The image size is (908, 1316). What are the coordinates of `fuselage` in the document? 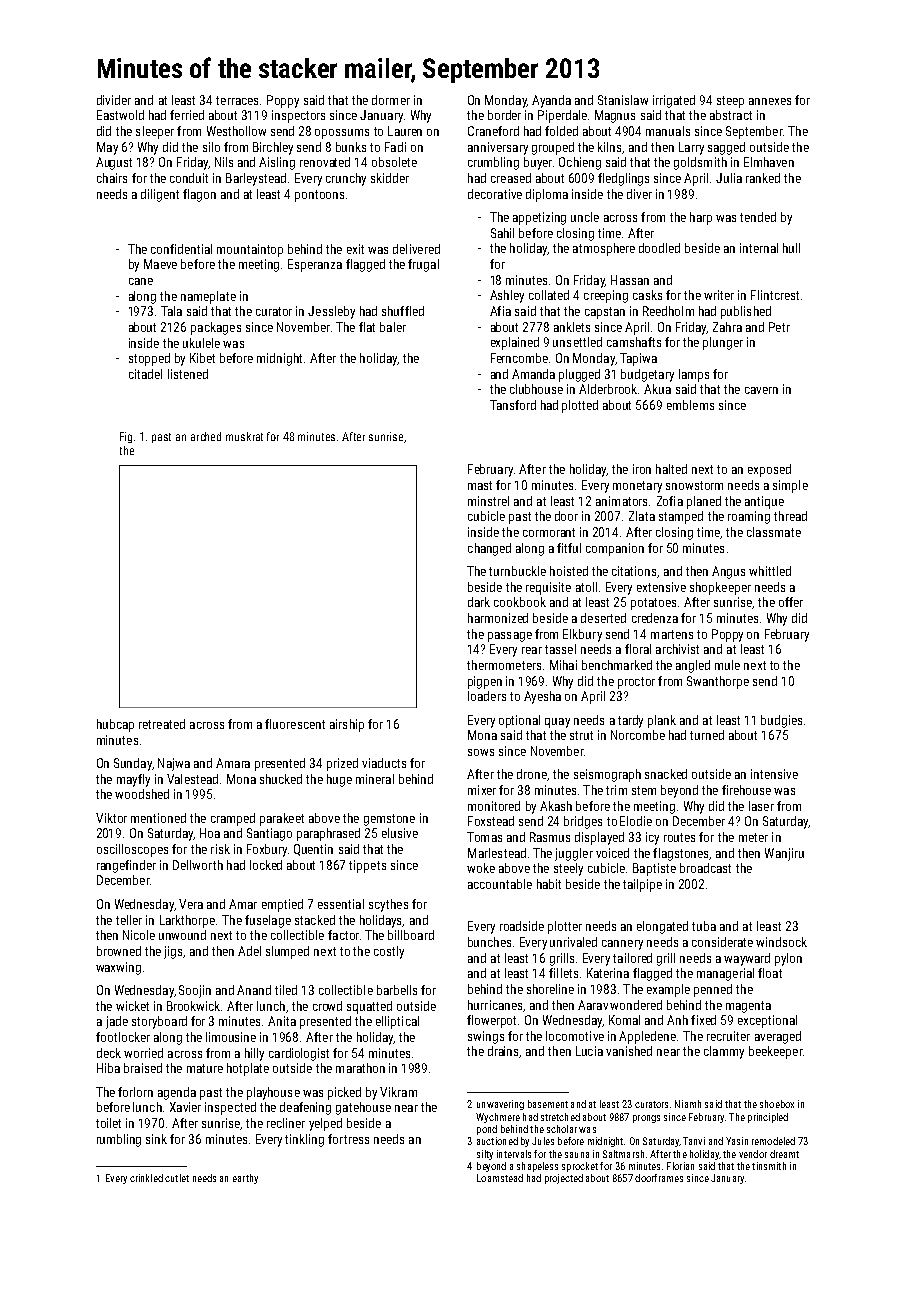 It's located at (268, 921).
